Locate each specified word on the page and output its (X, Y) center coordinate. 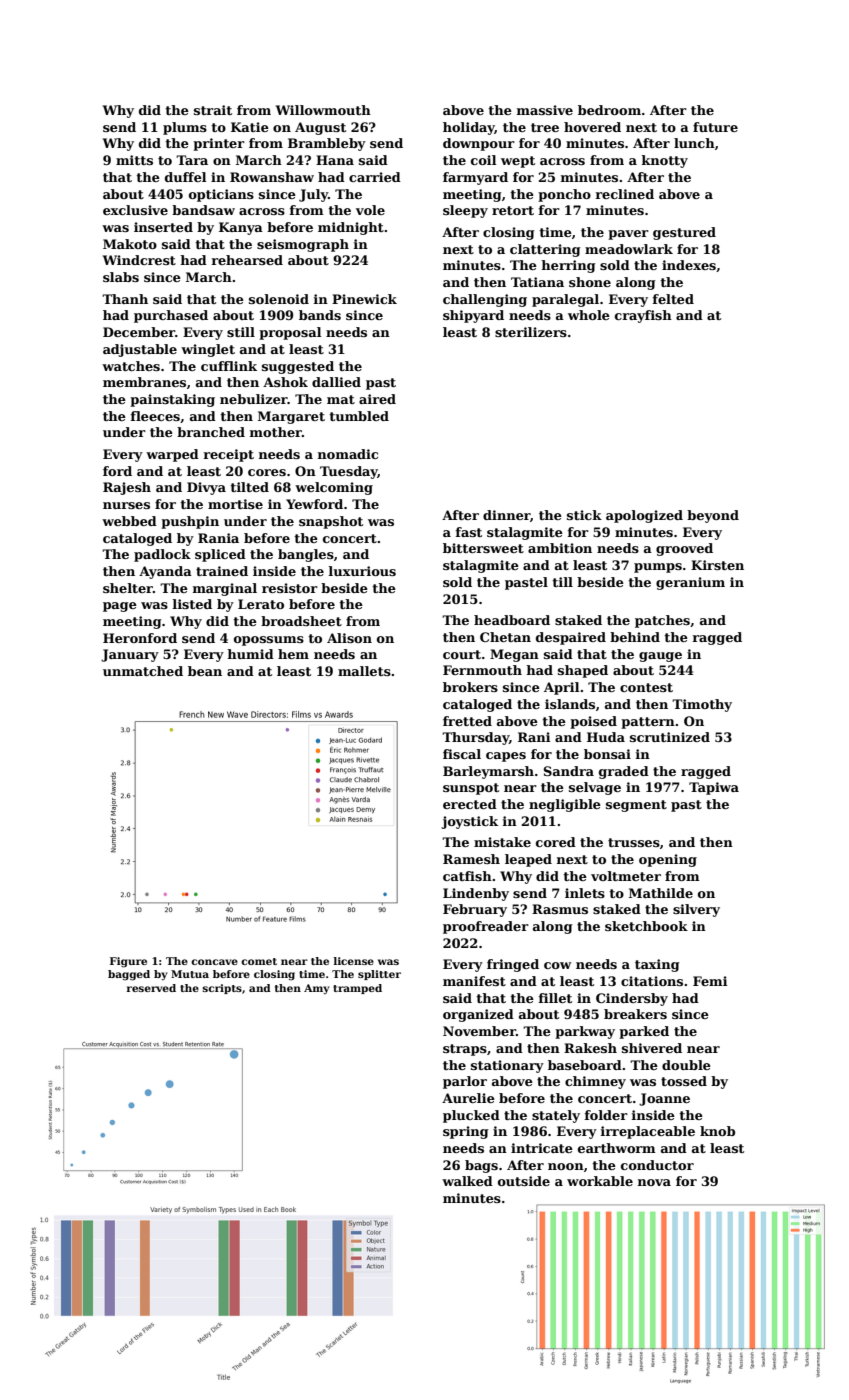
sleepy (465, 211)
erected (470, 804)
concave (214, 962)
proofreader (486, 927)
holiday (469, 128)
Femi (710, 981)
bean (205, 671)
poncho (564, 195)
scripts (222, 989)
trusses (634, 842)
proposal (290, 333)
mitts (134, 160)
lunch (694, 143)
